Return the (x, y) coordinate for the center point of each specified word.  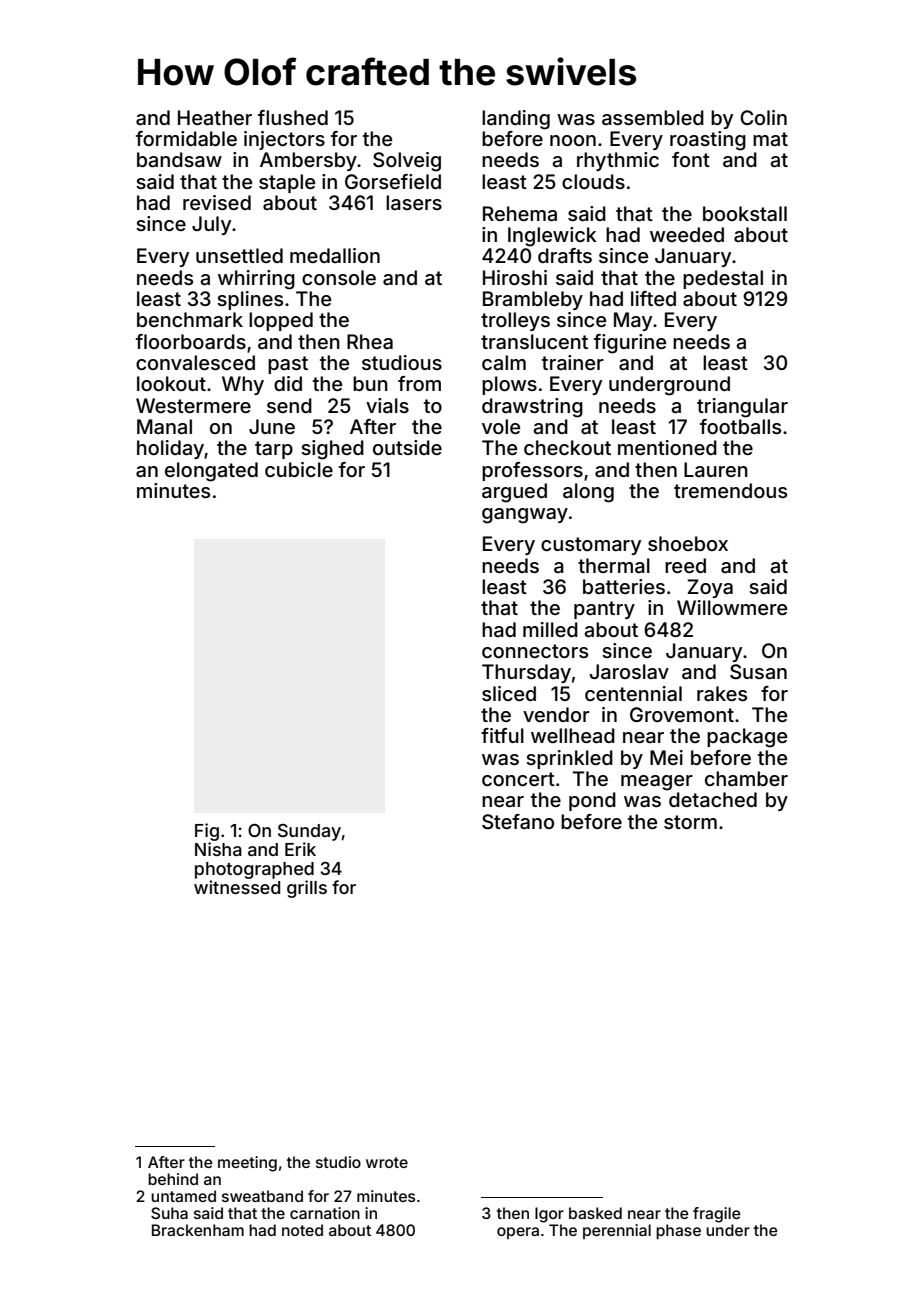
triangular (742, 408)
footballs (740, 426)
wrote (387, 1162)
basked (595, 1213)
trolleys (515, 321)
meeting (247, 1164)
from (419, 383)
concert (518, 779)
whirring (256, 280)
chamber (746, 778)
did (288, 383)
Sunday (309, 832)
